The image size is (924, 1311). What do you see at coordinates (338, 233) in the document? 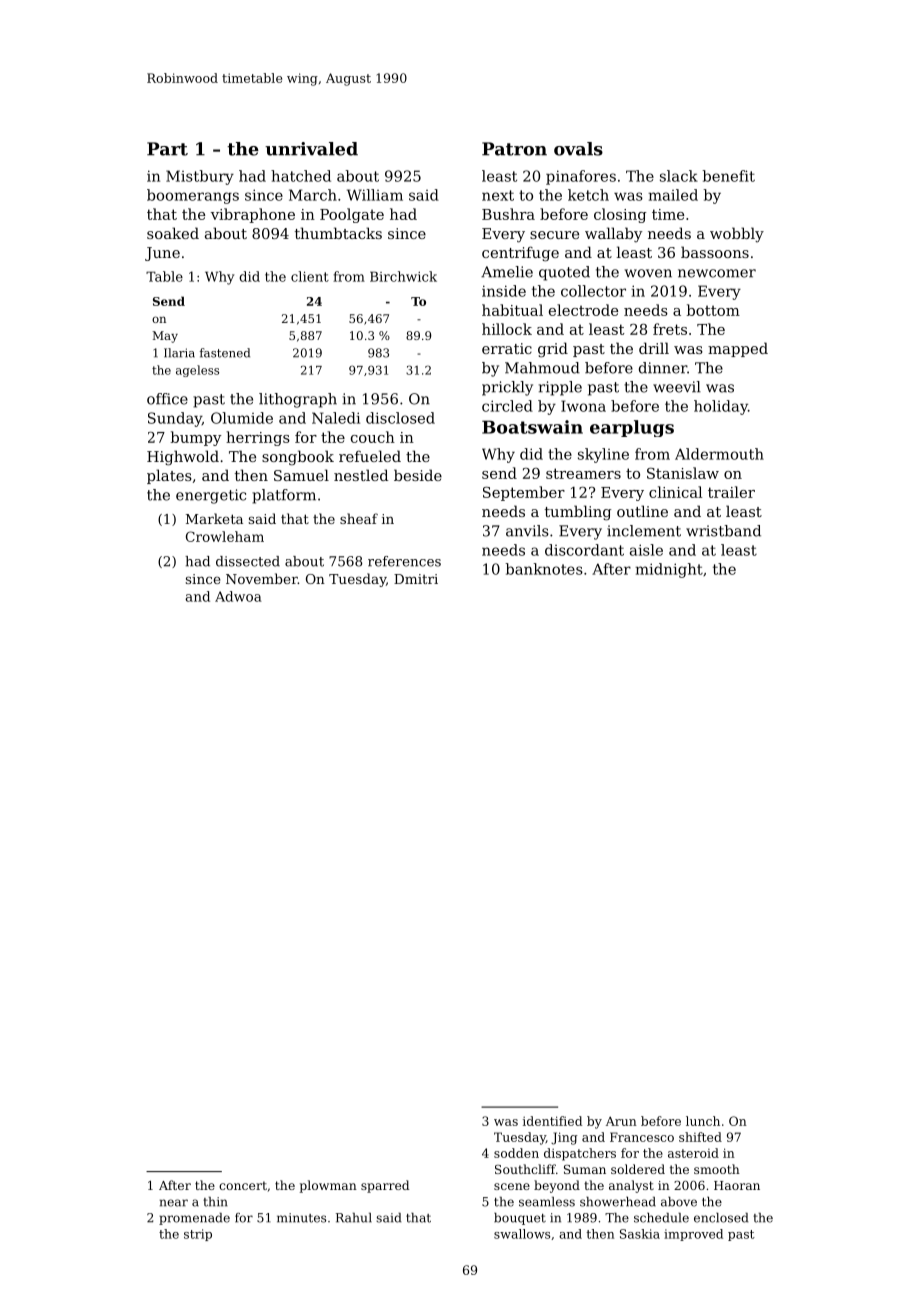
I see `thumbtacks` at bounding box center [338, 233].
